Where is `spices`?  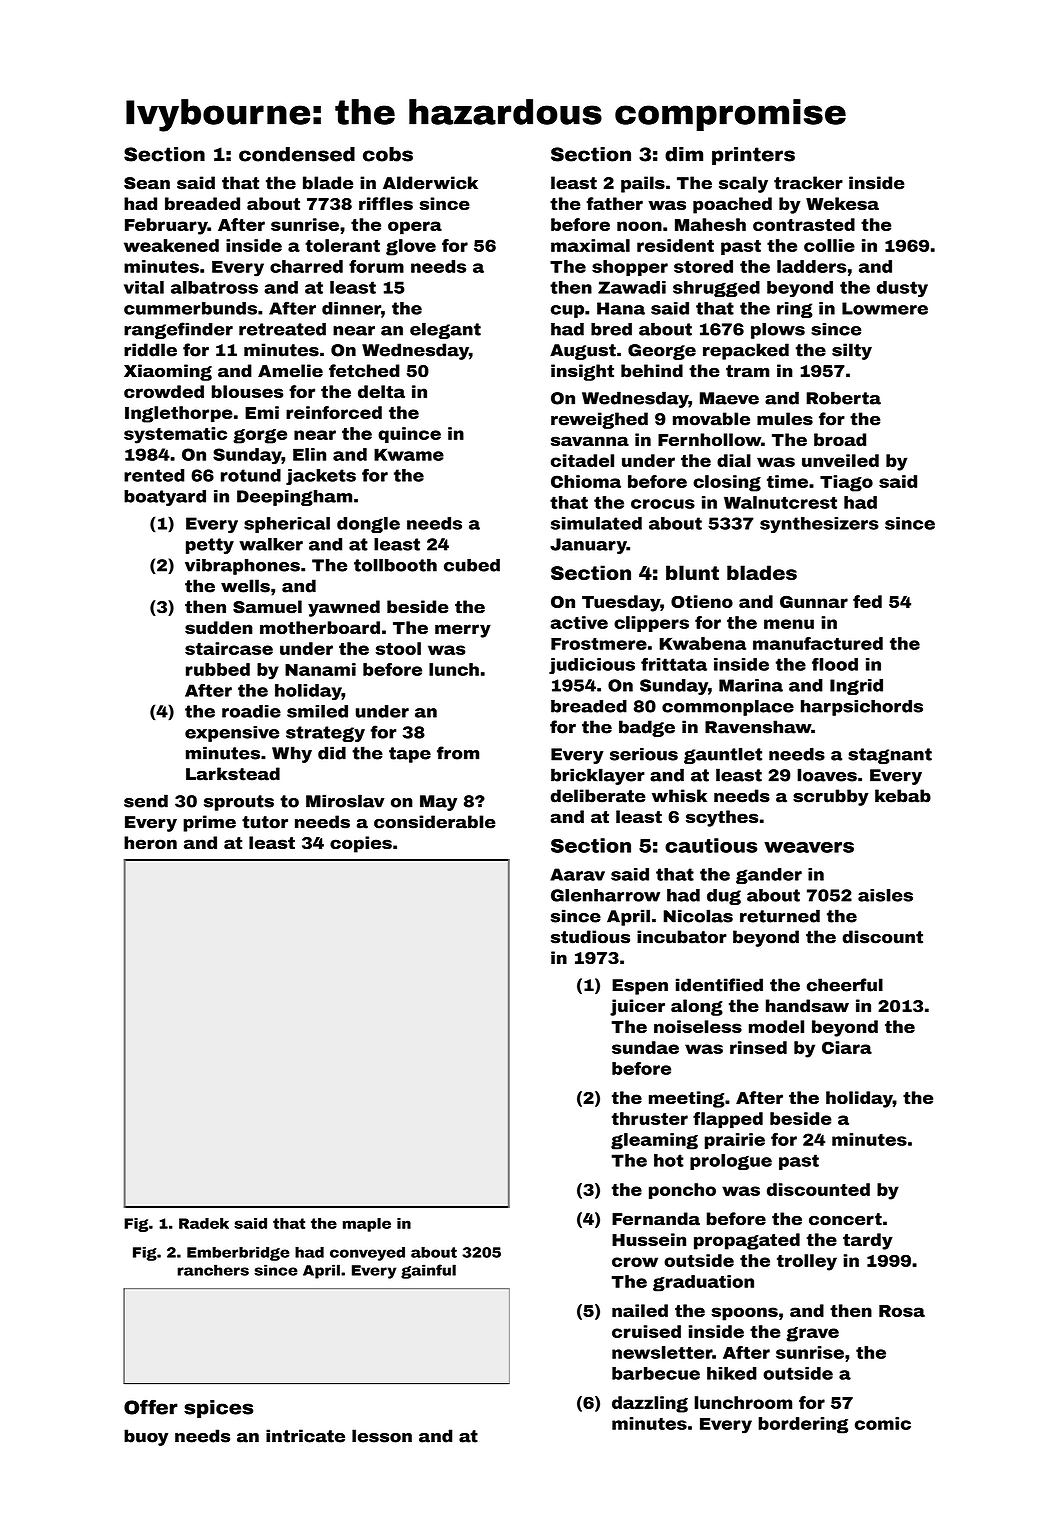 spices is located at coordinates (218, 1409).
